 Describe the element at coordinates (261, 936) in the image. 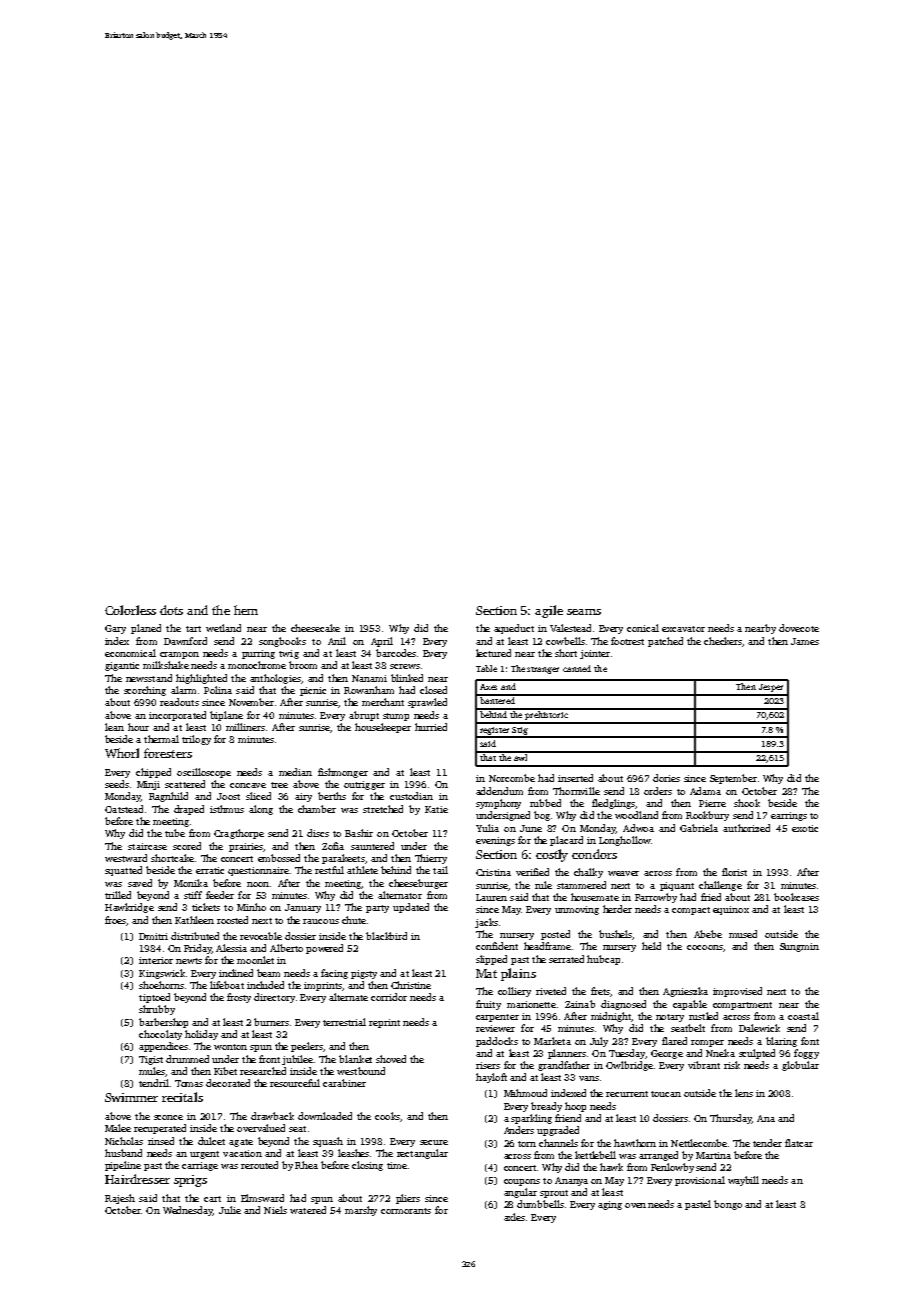

I see `revocable` at that location.
